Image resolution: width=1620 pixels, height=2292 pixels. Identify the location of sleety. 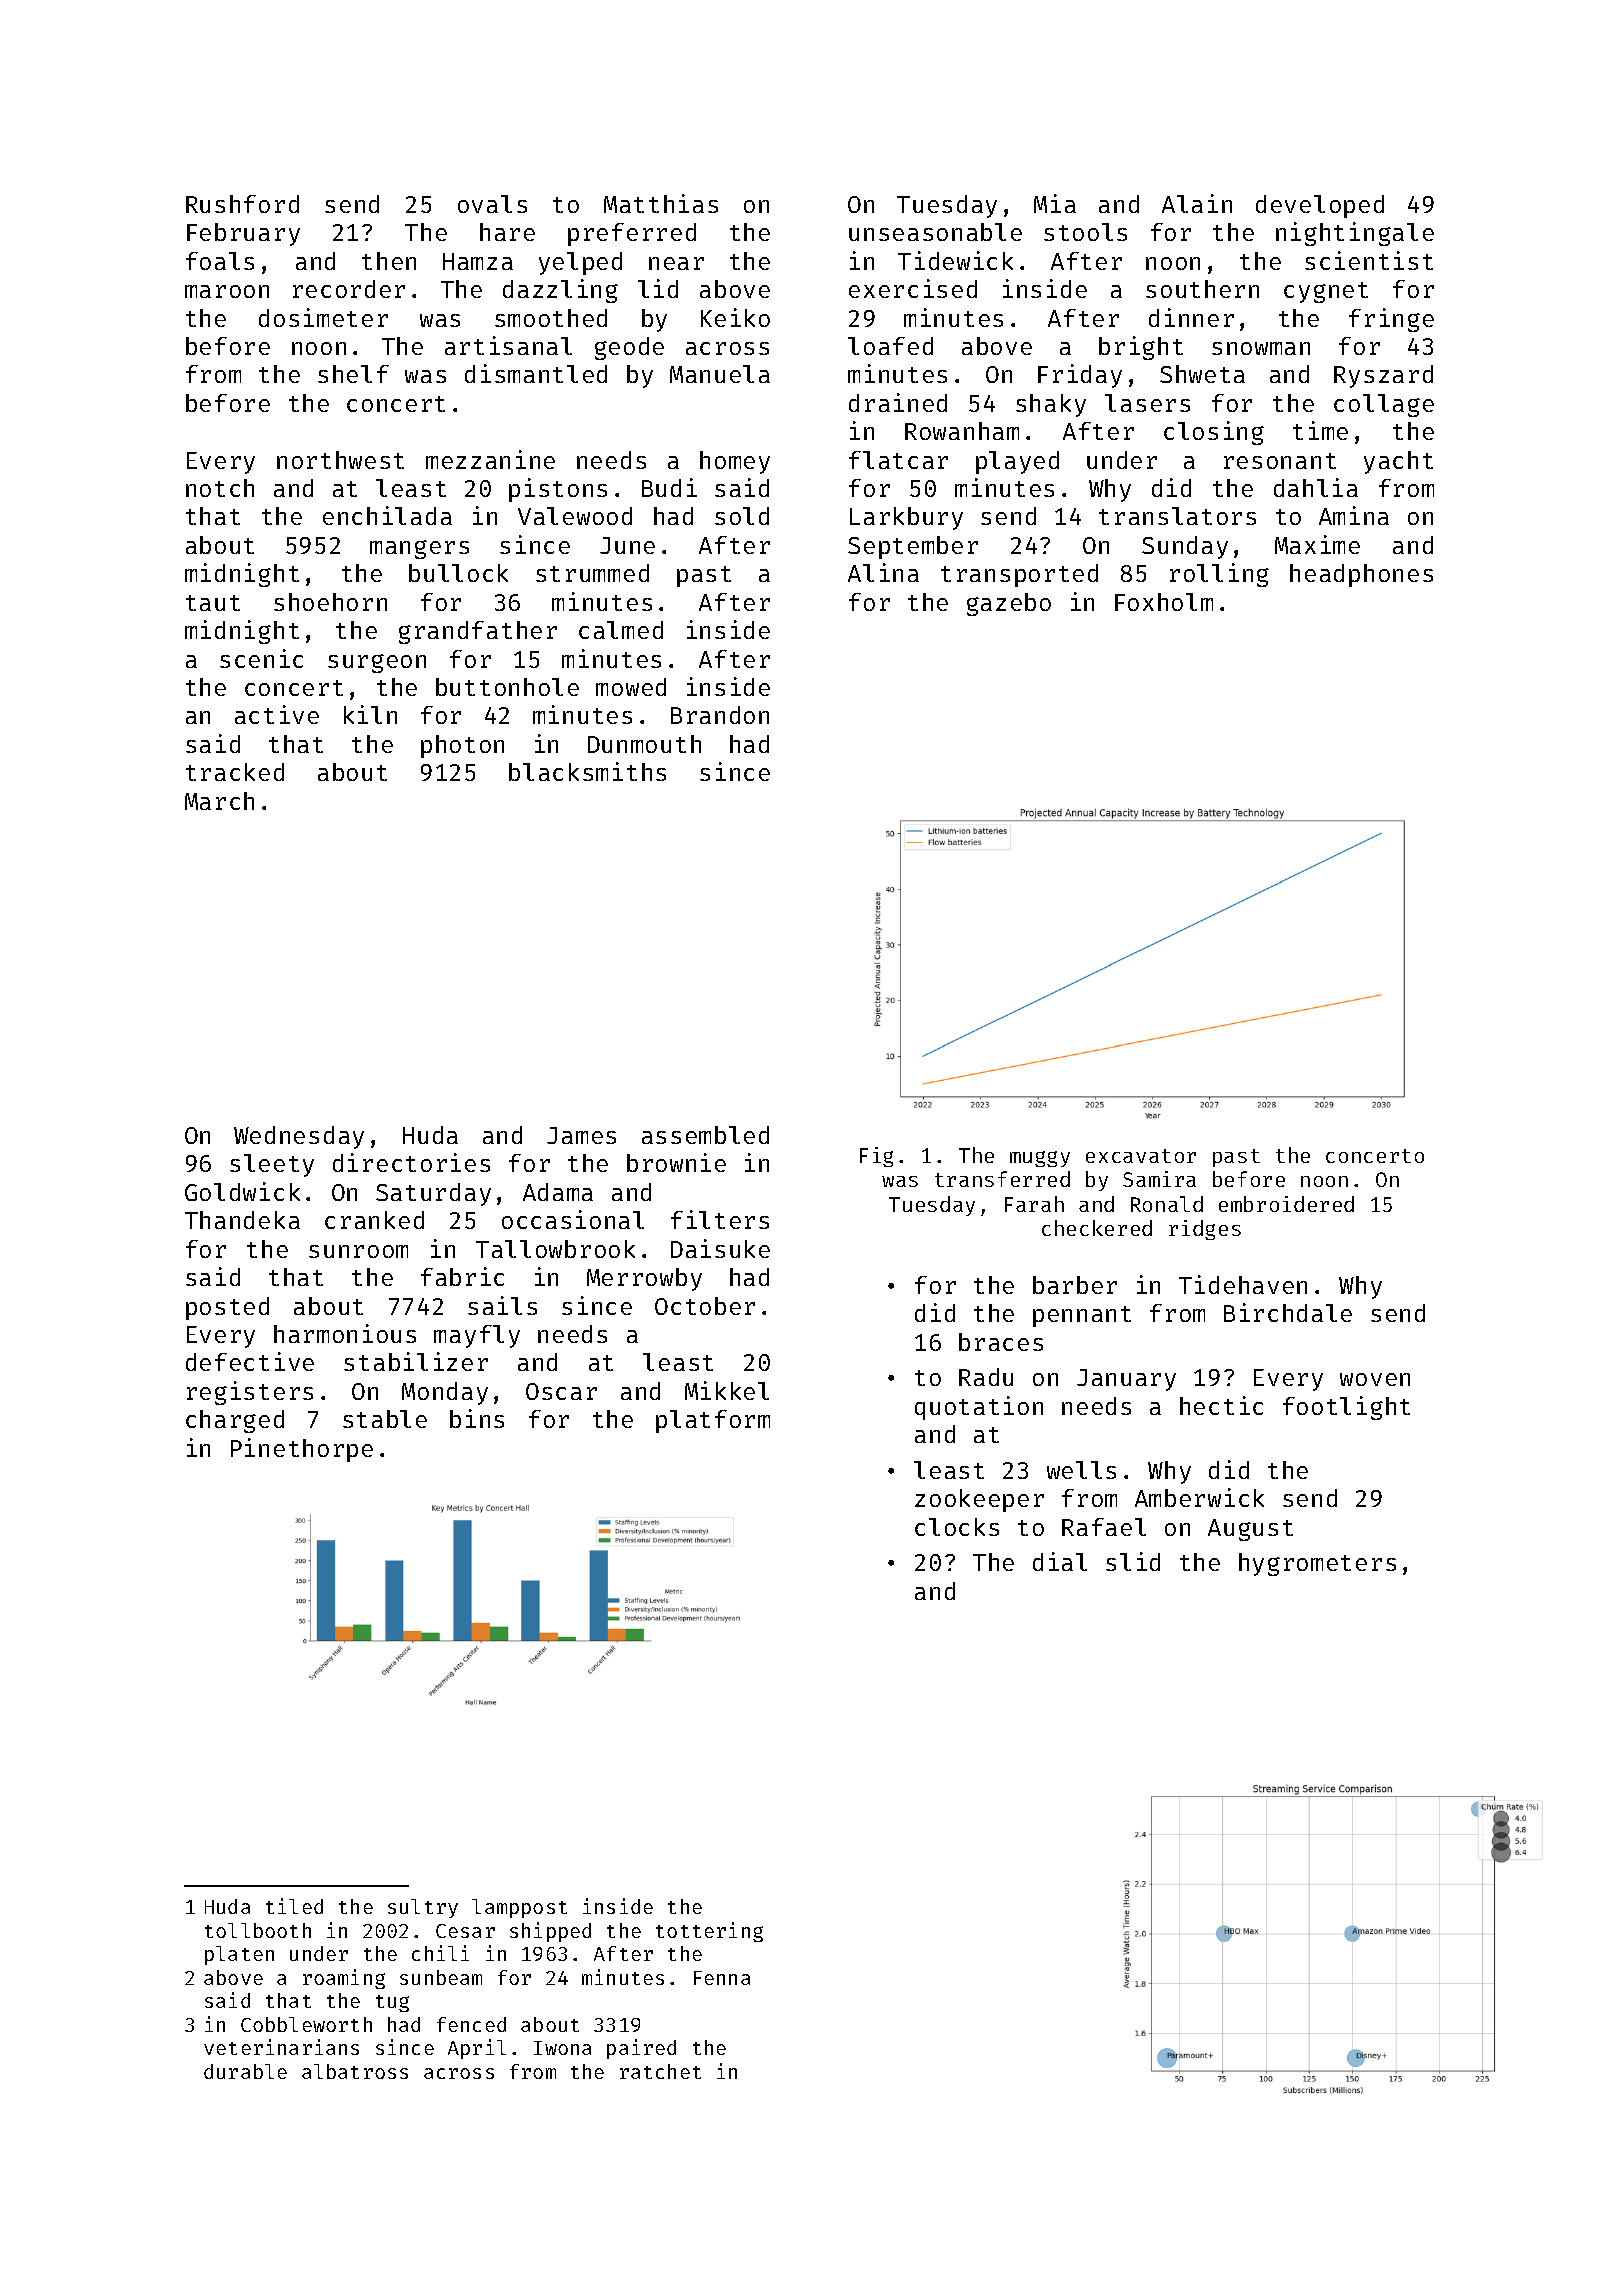
(272, 1165).
